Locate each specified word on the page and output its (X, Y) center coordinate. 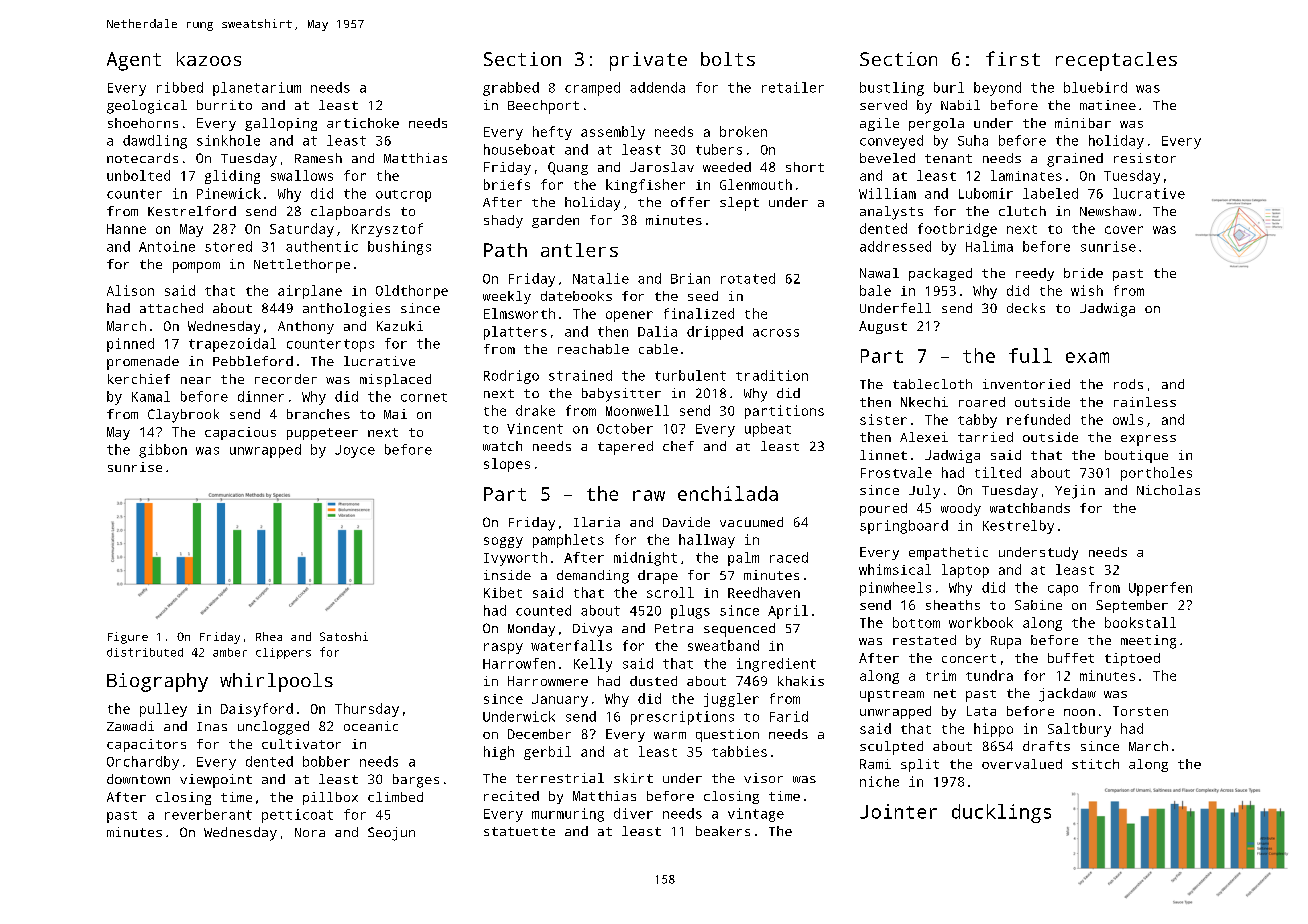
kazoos (209, 59)
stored (228, 246)
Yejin (1075, 492)
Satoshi (344, 636)
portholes (1156, 474)
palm (743, 559)
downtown (138, 779)
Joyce (355, 451)
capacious (240, 433)
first (1013, 58)
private (648, 61)
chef (678, 446)
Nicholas (1168, 490)
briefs (507, 184)
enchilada (728, 493)
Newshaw (1108, 211)
